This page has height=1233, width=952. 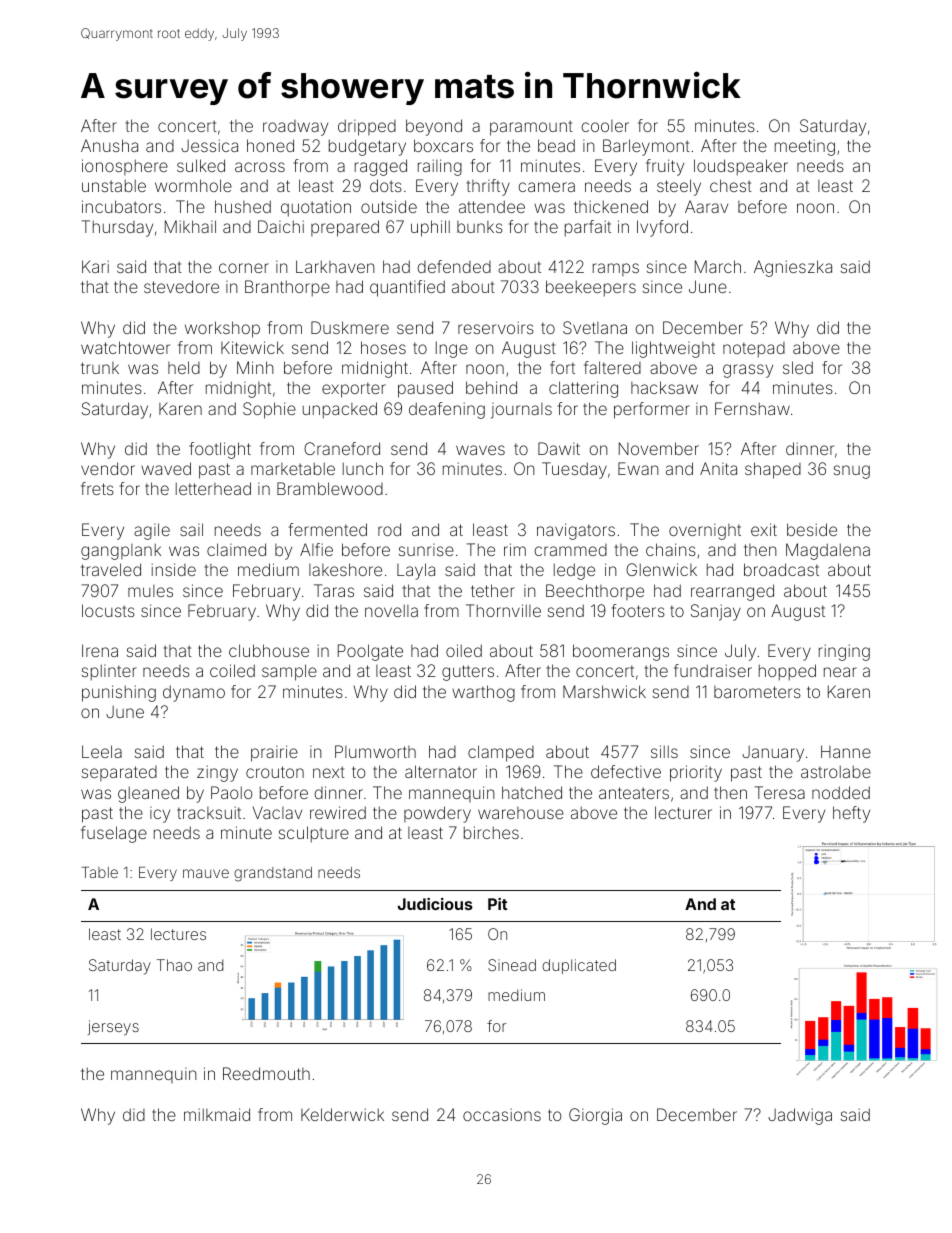 What do you see at coordinates (805, 147) in the page?
I see `meeting` at bounding box center [805, 147].
